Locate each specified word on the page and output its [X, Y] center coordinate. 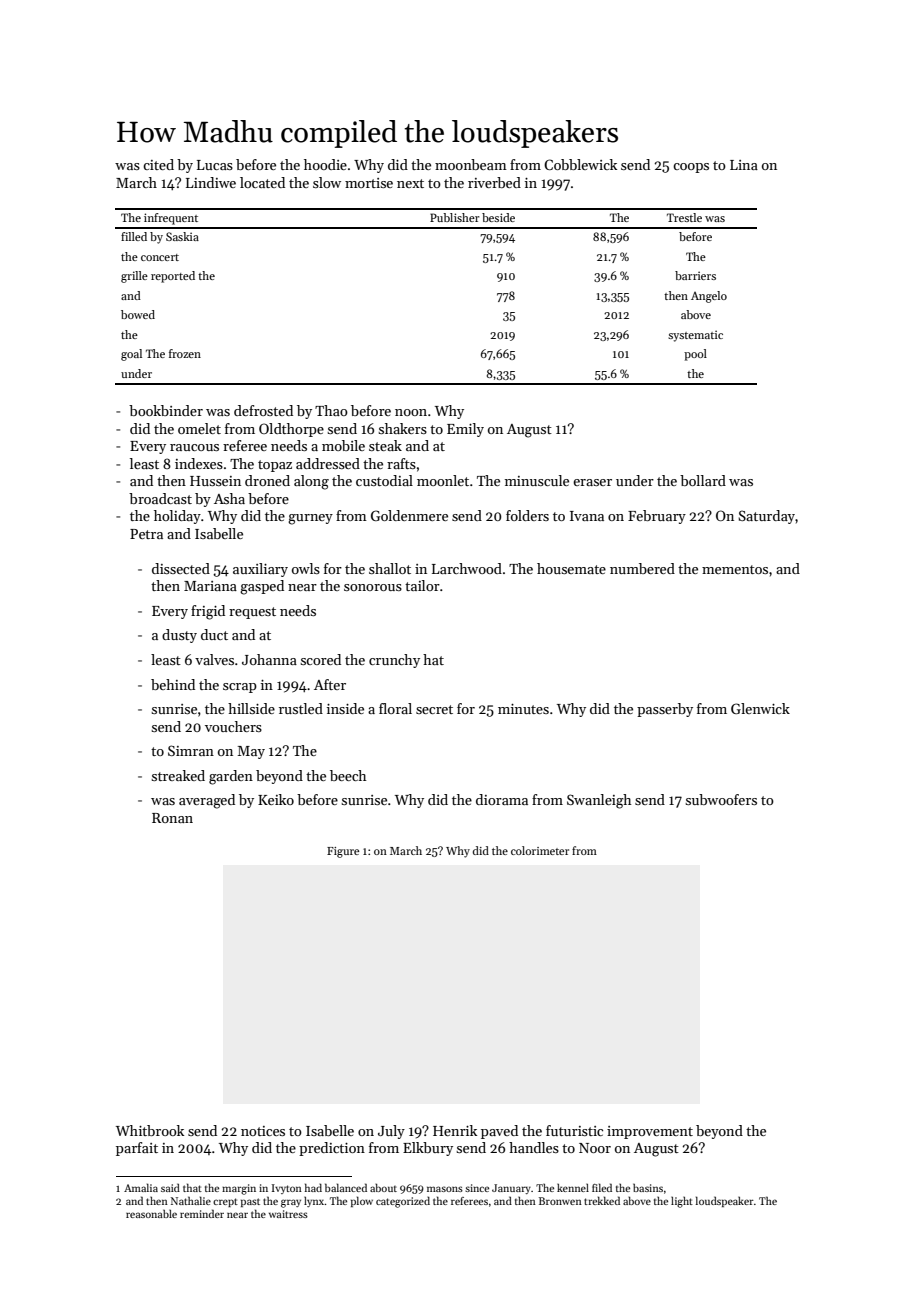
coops [691, 168]
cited [158, 164]
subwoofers [721, 799]
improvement [650, 1132]
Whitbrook [150, 1130]
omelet [199, 428]
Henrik [455, 1130]
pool [695, 355]
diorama [502, 799]
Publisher [454, 217]
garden [231, 777]
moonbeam [471, 164]
